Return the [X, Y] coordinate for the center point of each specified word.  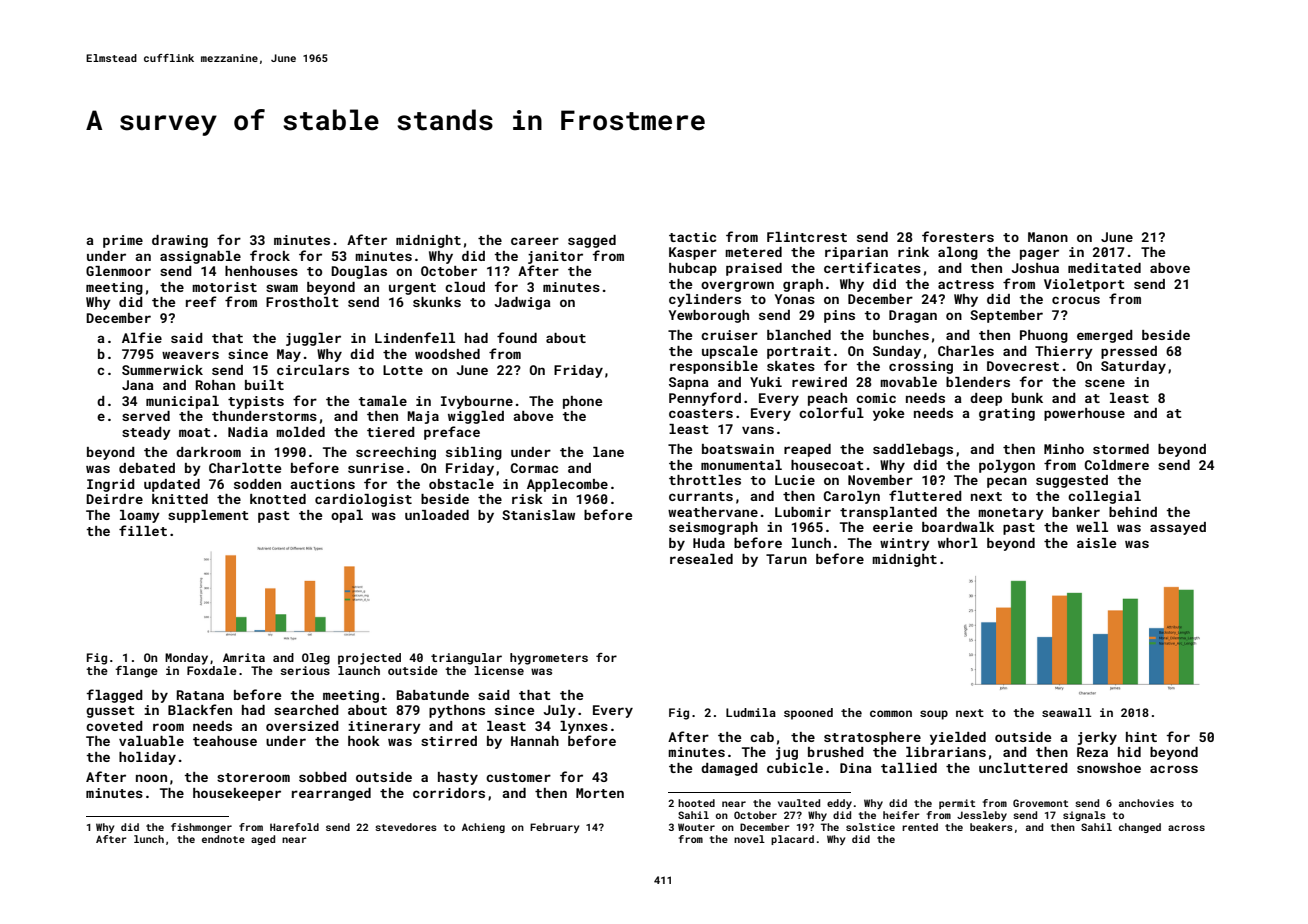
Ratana [200, 695]
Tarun [786, 559]
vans [758, 430]
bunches [901, 335]
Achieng [483, 828]
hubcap [693, 269]
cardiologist [363, 500]
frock [270, 255]
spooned [808, 714]
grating [1007, 414]
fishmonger [201, 828]
